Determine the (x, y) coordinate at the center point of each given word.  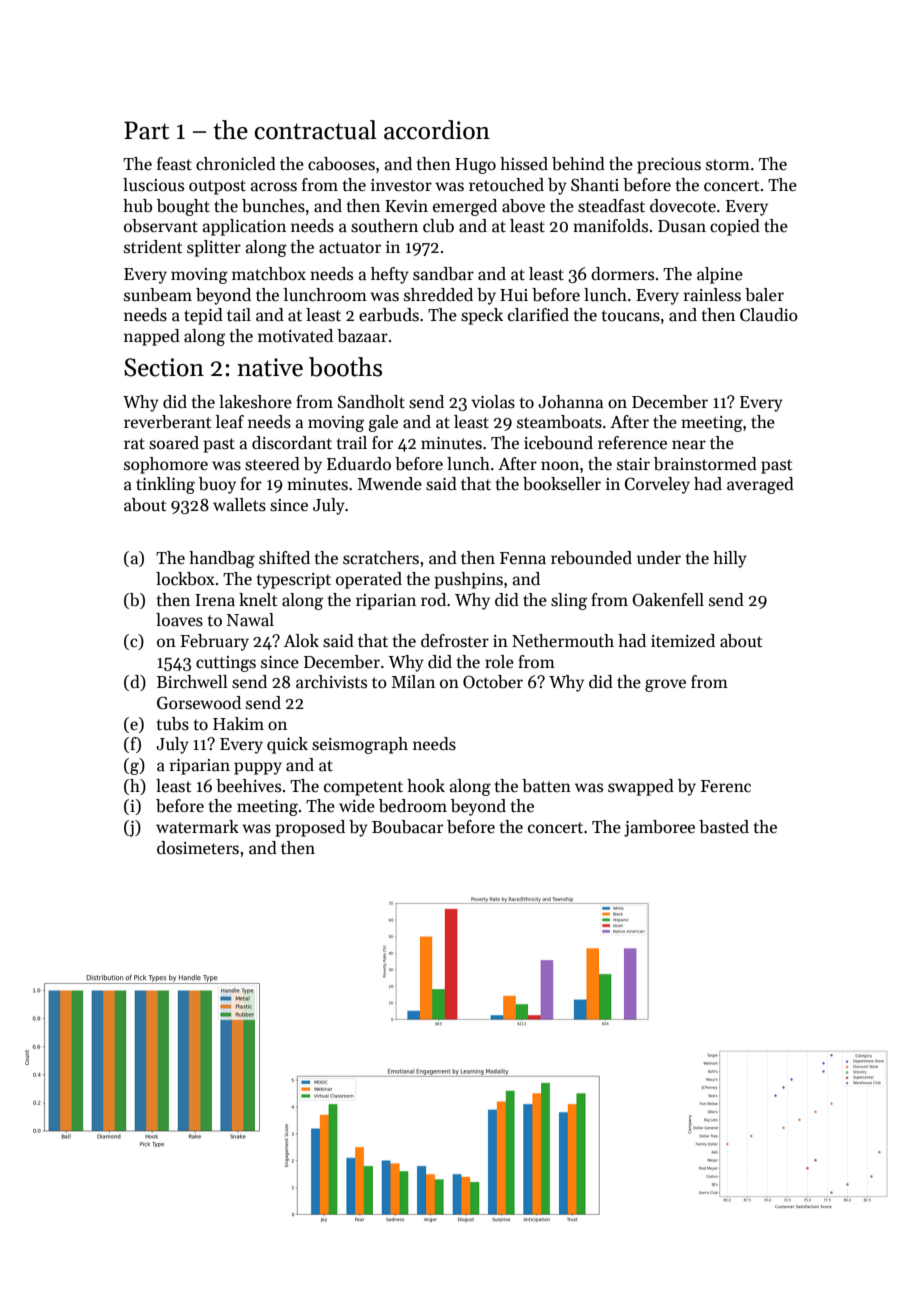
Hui (514, 295)
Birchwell (192, 681)
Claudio (769, 315)
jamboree (659, 828)
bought (183, 207)
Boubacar (407, 827)
